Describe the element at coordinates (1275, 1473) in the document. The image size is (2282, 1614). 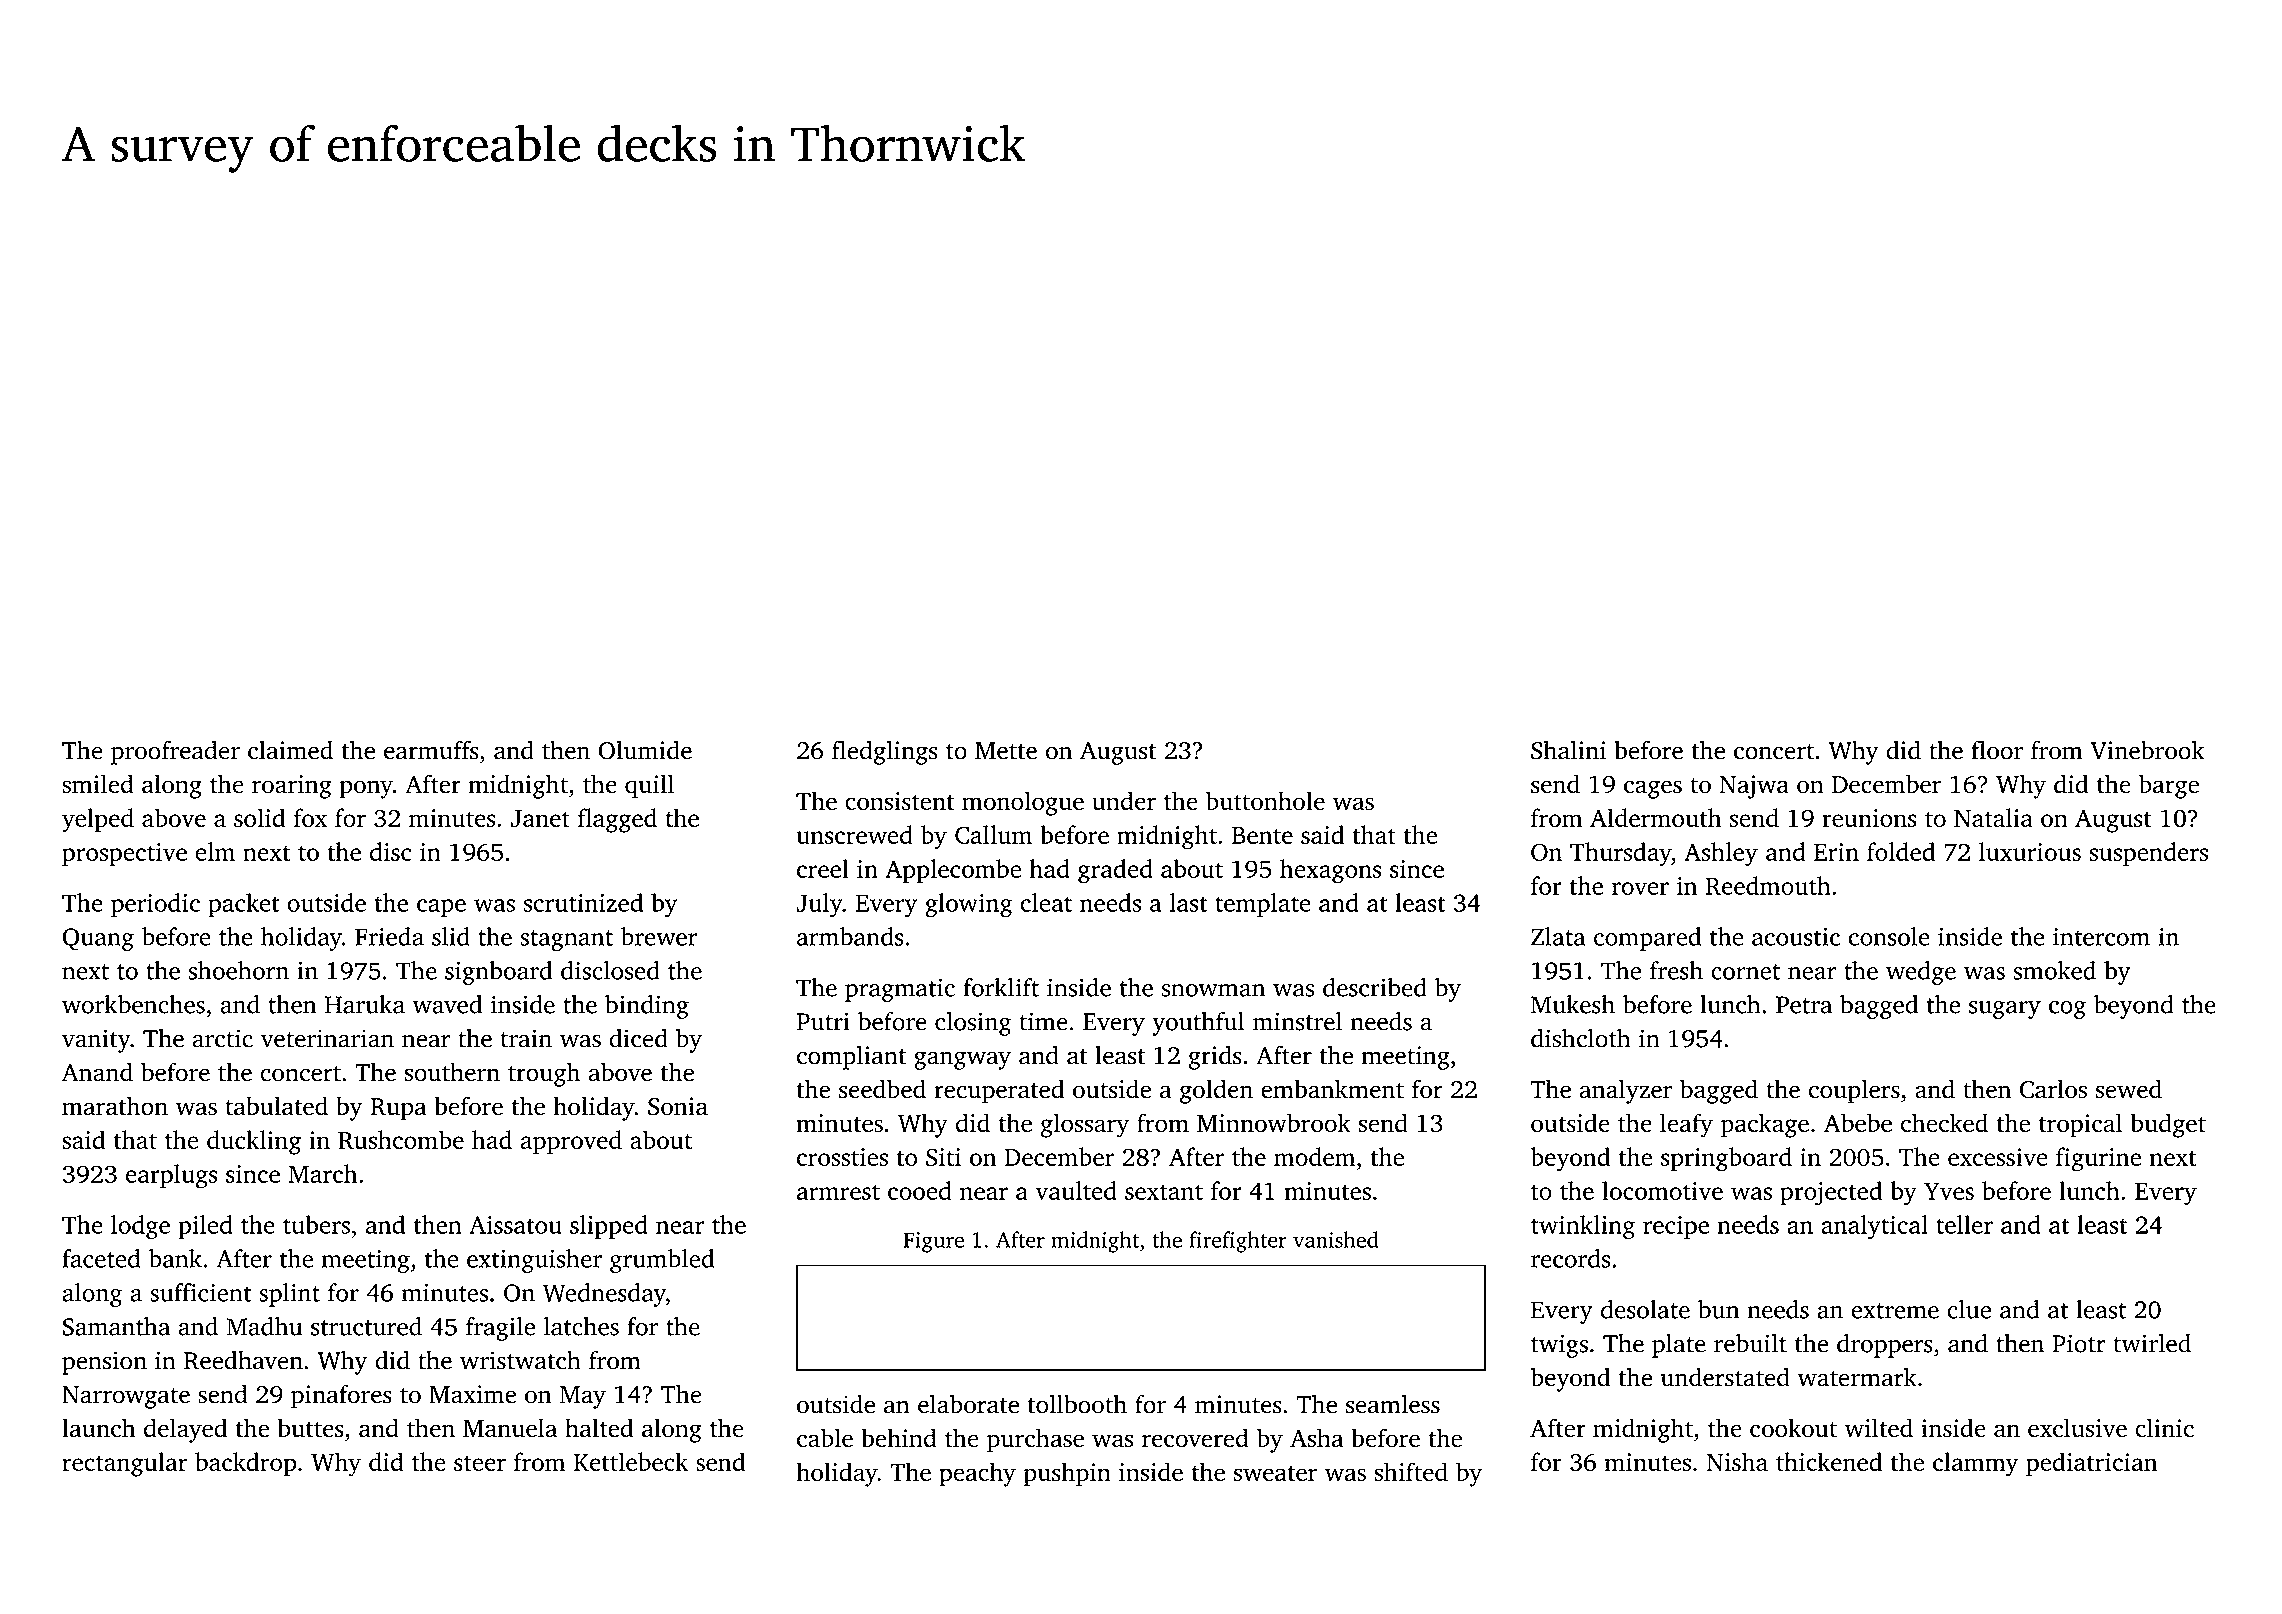
I see `sweater` at that location.
